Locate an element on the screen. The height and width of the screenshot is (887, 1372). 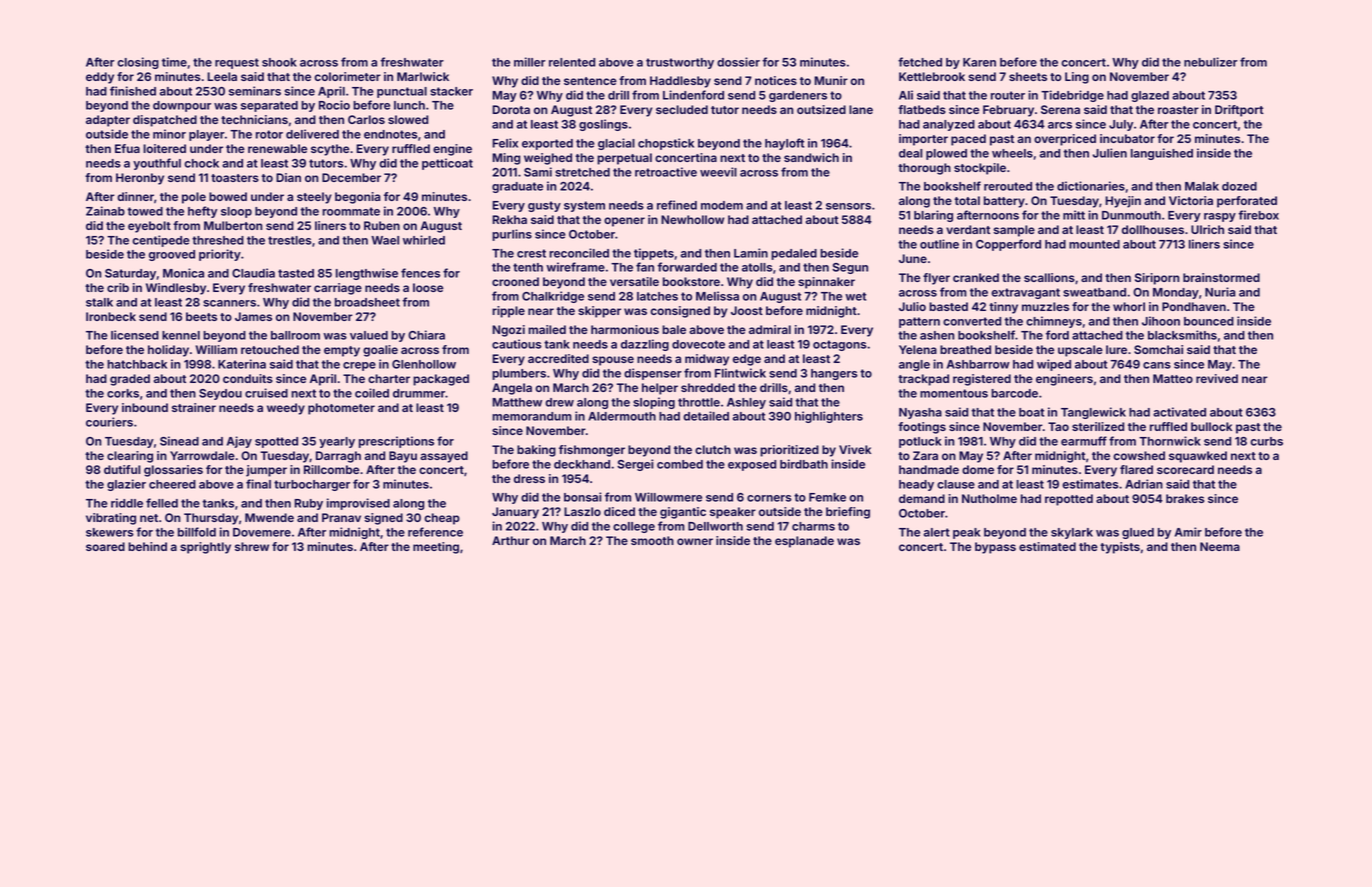
whorl is located at coordinates (1129, 306).
